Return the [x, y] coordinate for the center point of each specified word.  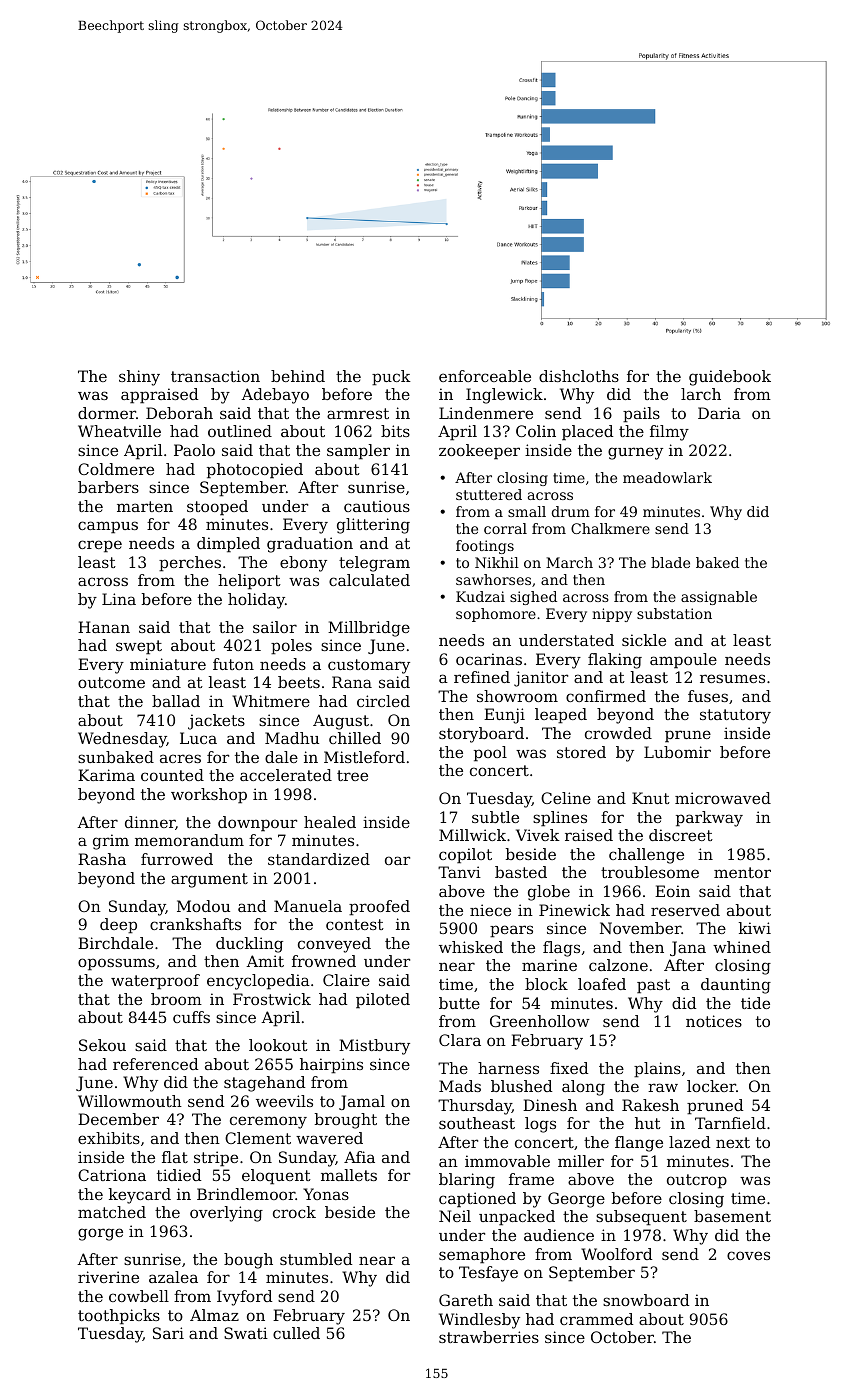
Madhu [292, 738]
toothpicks [119, 1317]
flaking [615, 661]
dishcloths [579, 376]
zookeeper [479, 452]
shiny [139, 378]
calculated [369, 580]
